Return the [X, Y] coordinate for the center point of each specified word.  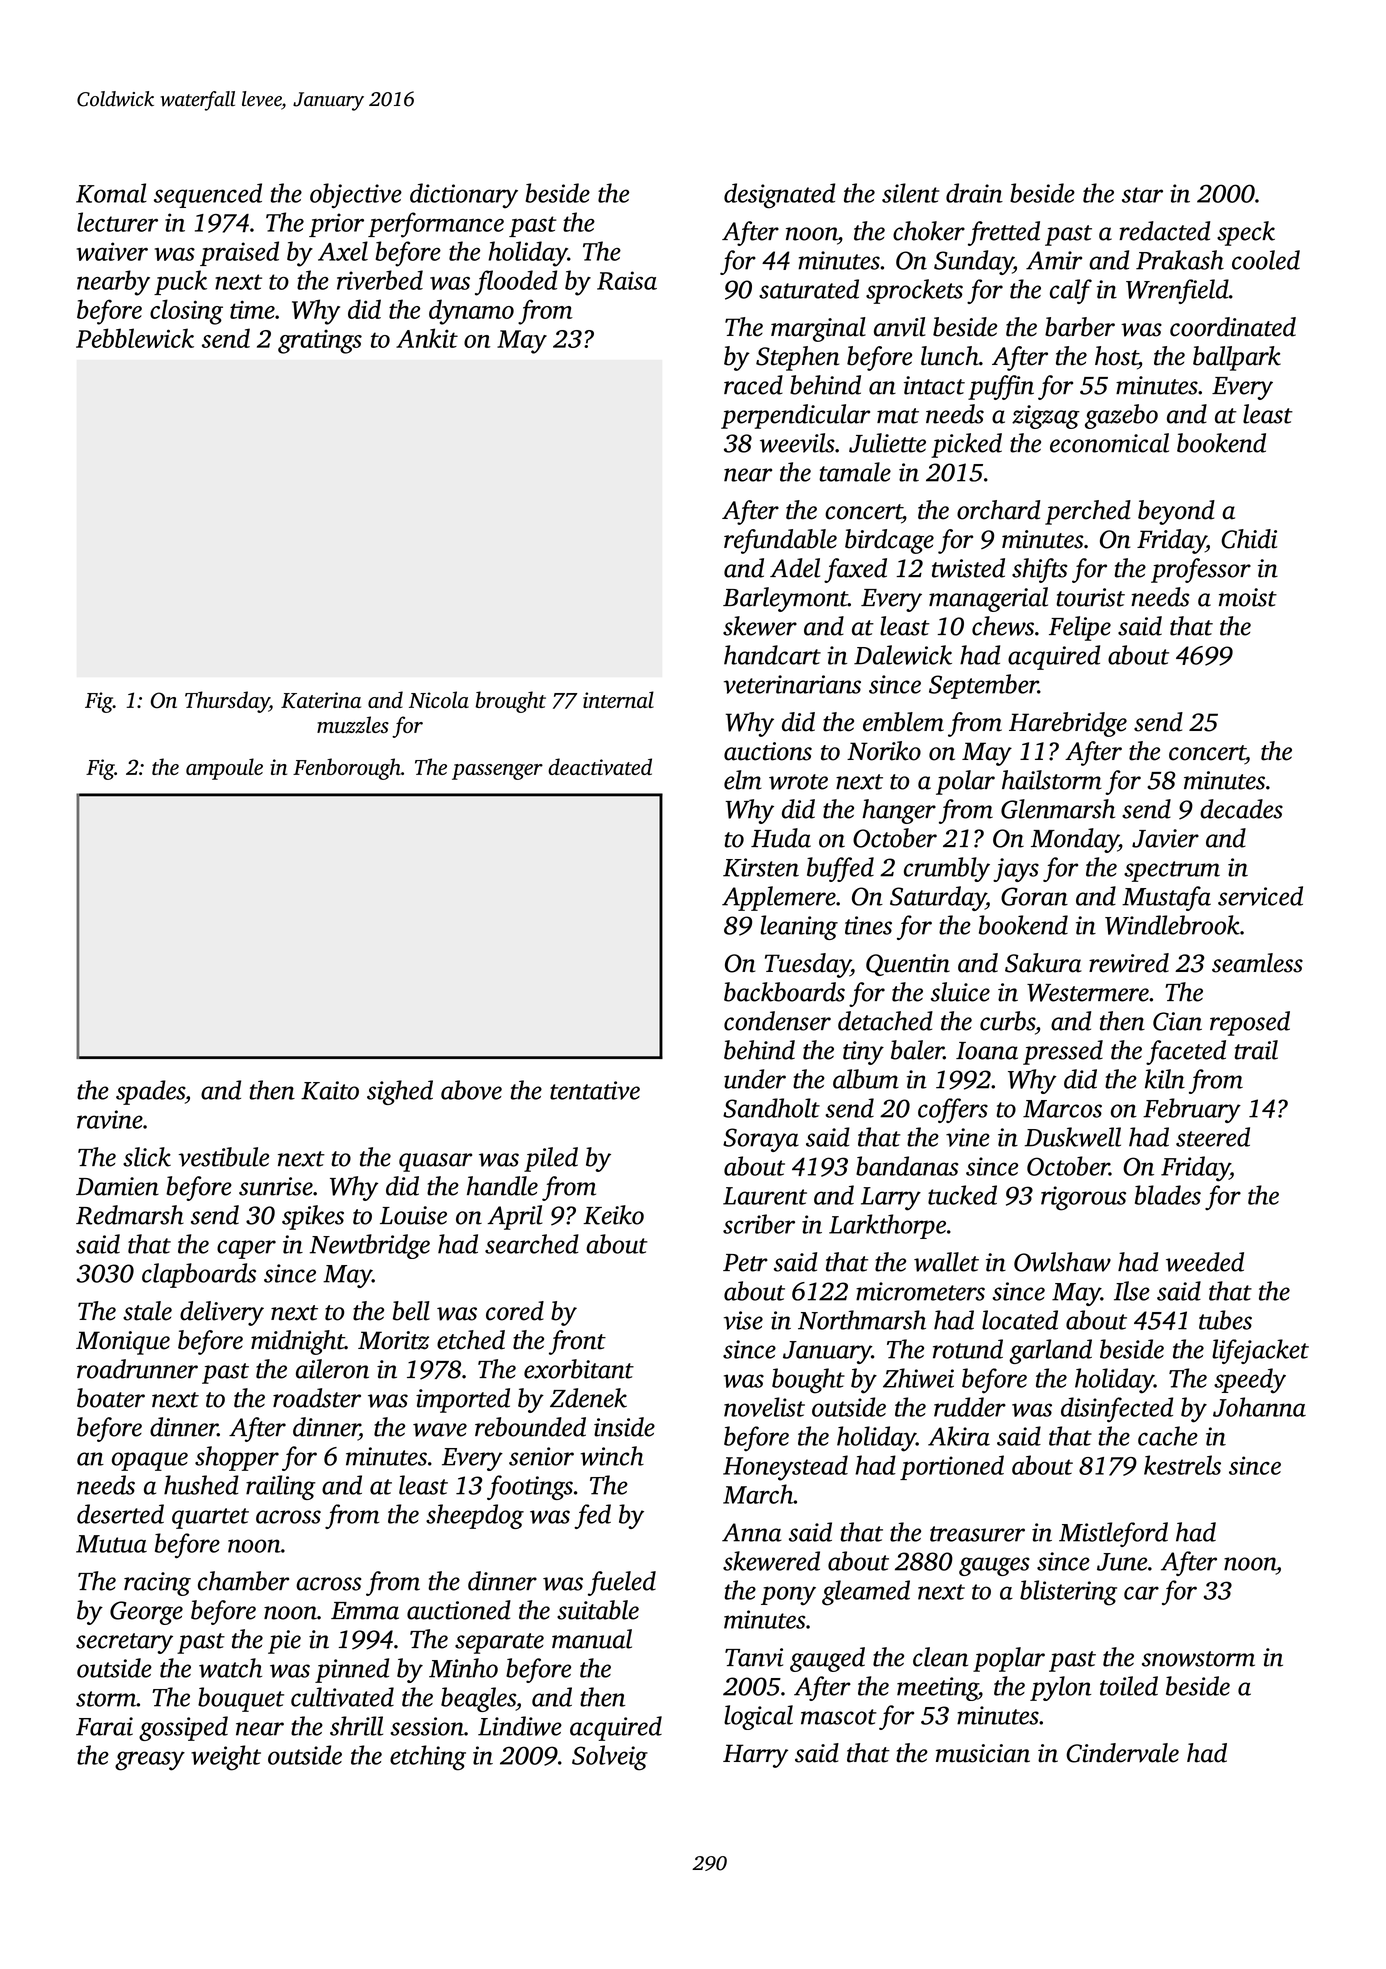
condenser [777, 1021]
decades [1241, 809]
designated [779, 196]
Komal [111, 193]
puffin [1001, 387]
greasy [150, 1761]
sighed [400, 1092]
